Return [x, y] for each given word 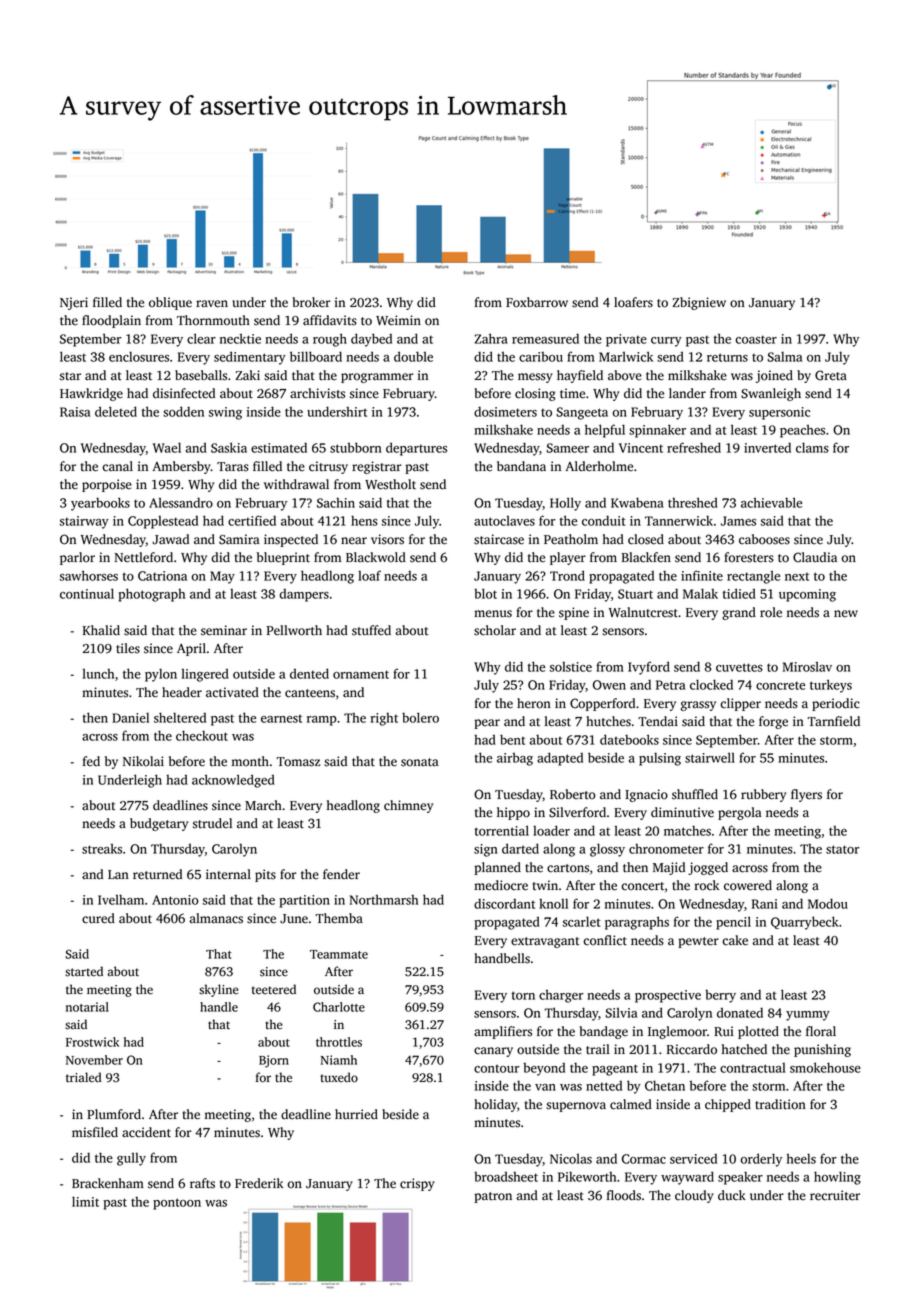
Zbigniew [699, 303]
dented [309, 673]
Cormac [644, 1159]
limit [85, 1201]
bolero [420, 717]
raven [212, 304]
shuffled [695, 794]
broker [311, 302]
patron [493, 1197]
